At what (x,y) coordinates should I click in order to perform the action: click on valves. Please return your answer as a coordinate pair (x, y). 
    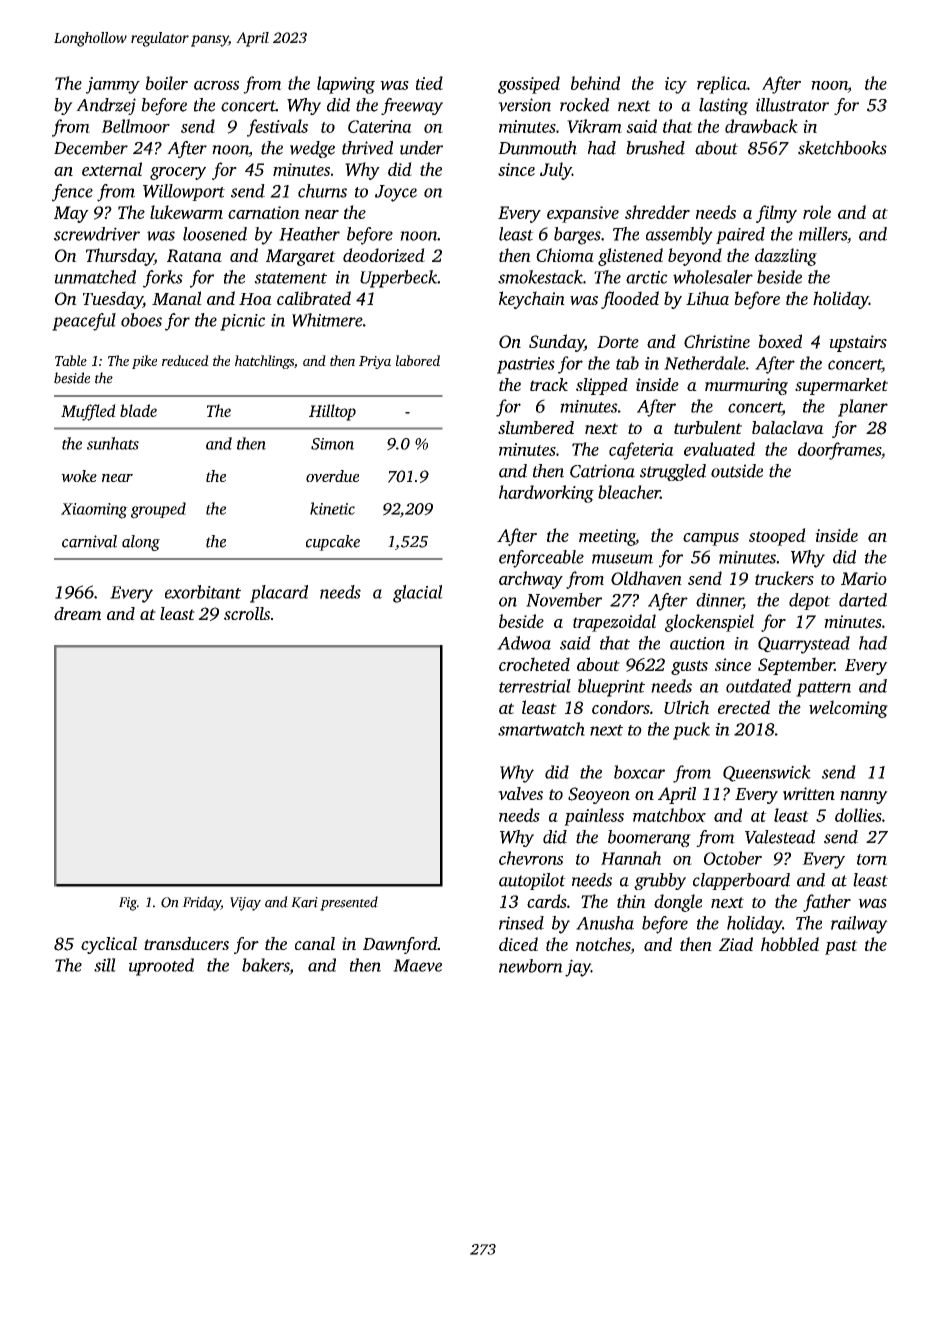
    Looking at the image, I should click on (520, 793).
